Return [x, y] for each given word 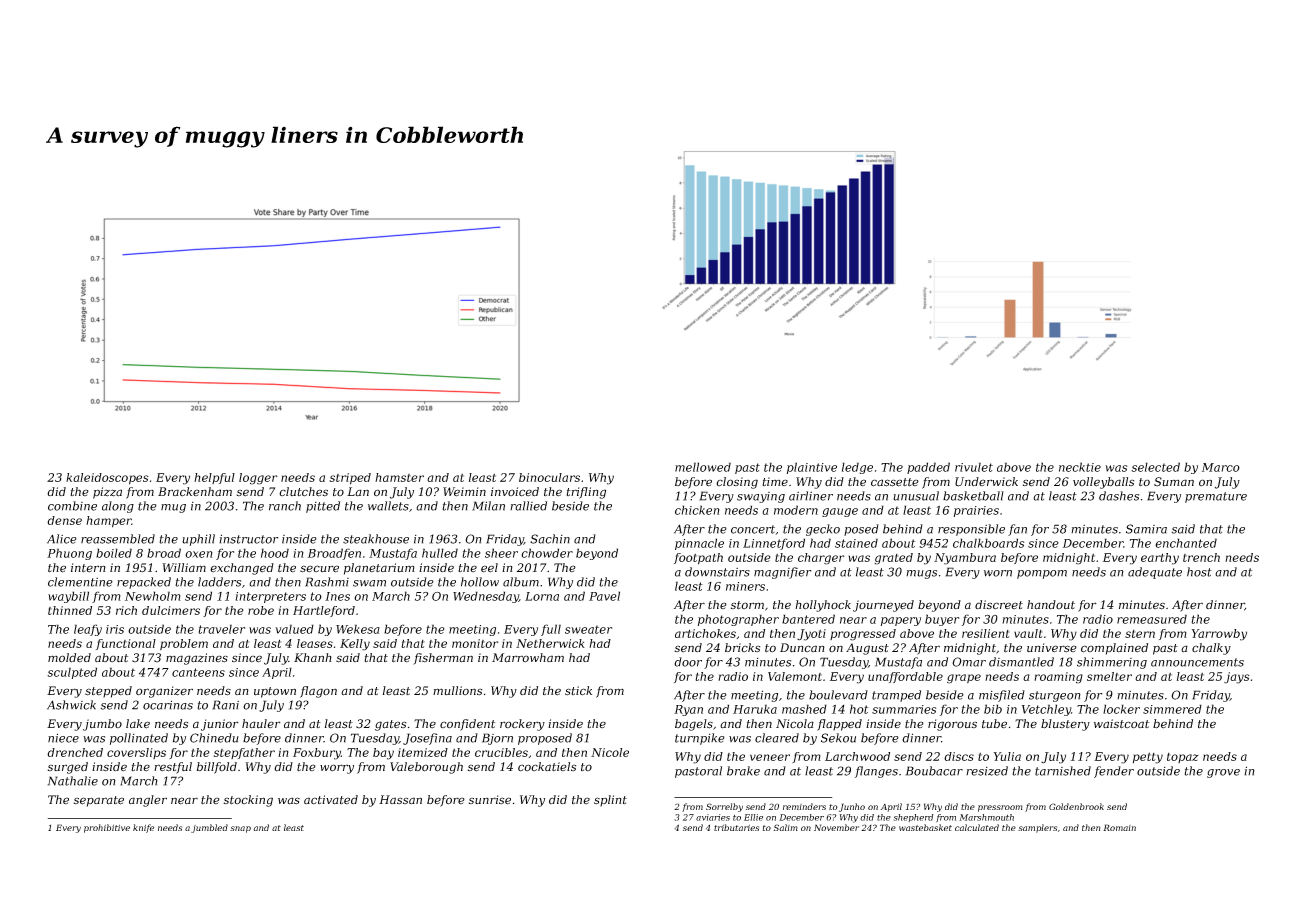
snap [240, 829]
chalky [1211, 649]
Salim [786, 827]
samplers [1037, 828]
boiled [114, 553]
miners [745, 586]
